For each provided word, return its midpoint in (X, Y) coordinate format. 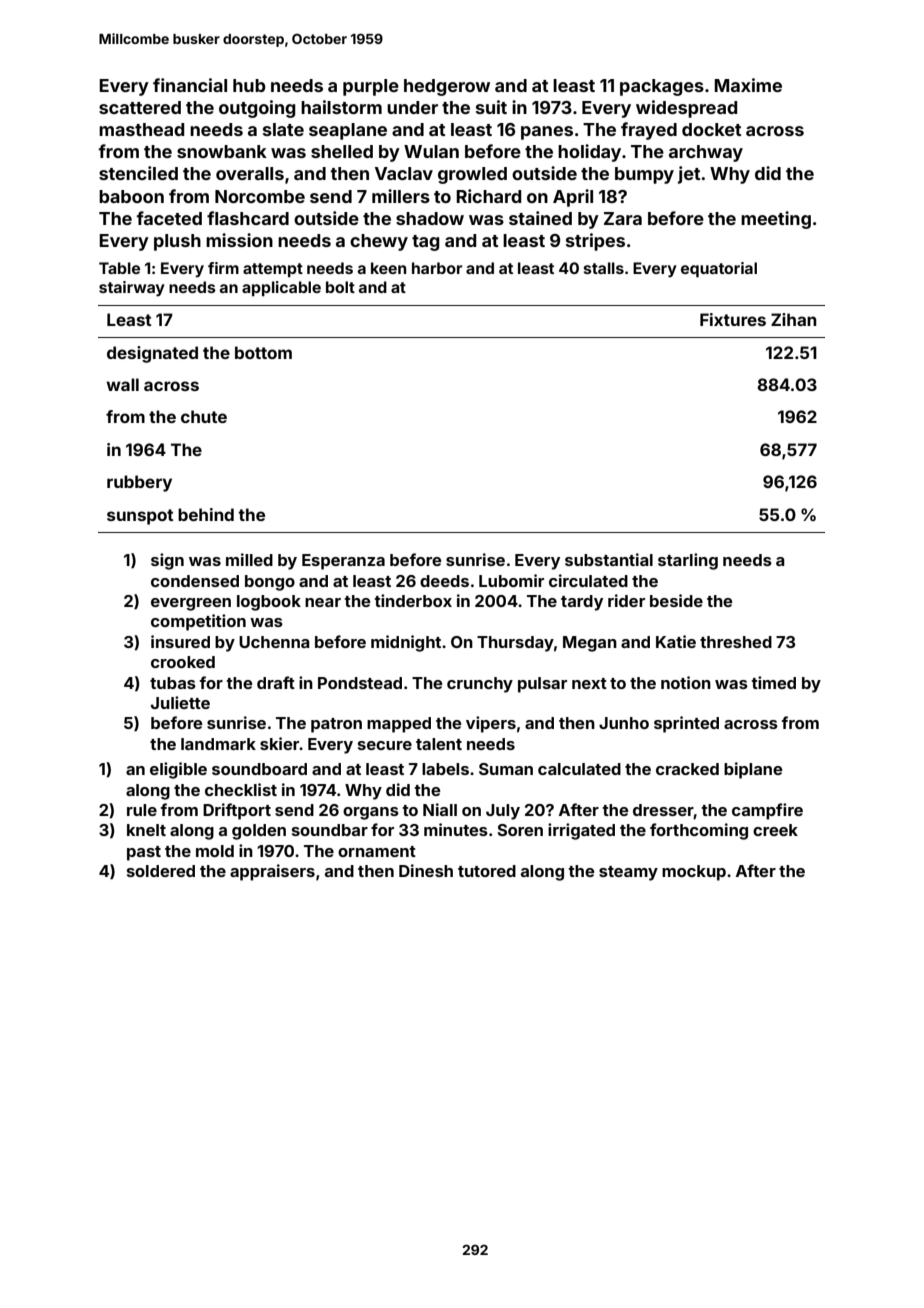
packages (662, 87)
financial (190, 85)
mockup (694, 873)
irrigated (581, 831)
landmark (218, 744)
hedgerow (447, 87)
